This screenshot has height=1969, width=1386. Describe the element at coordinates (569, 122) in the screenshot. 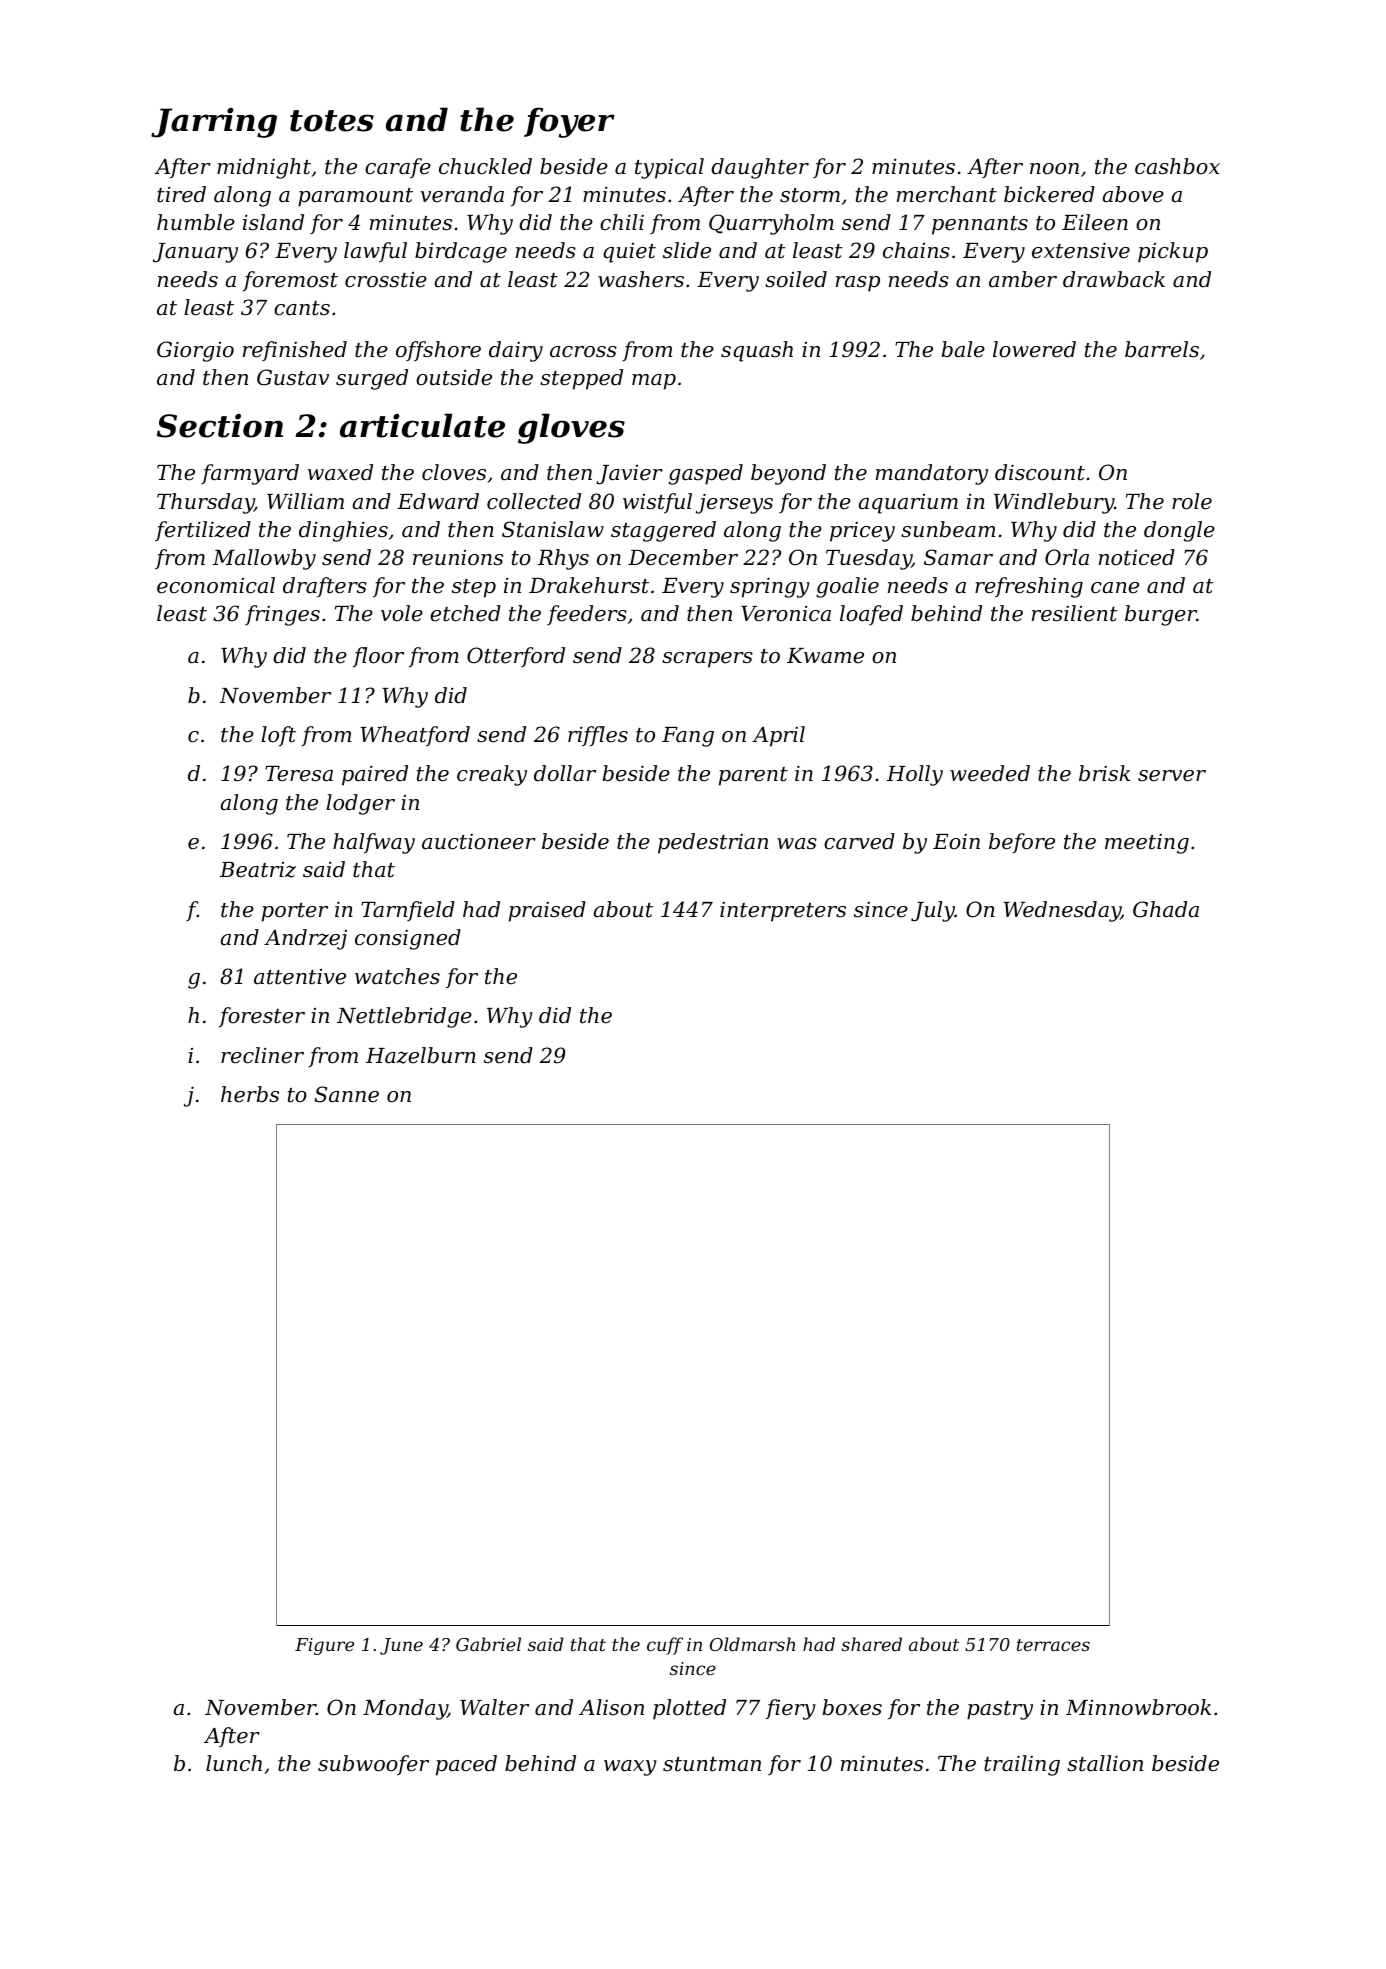

I see `foyer` at that location.
